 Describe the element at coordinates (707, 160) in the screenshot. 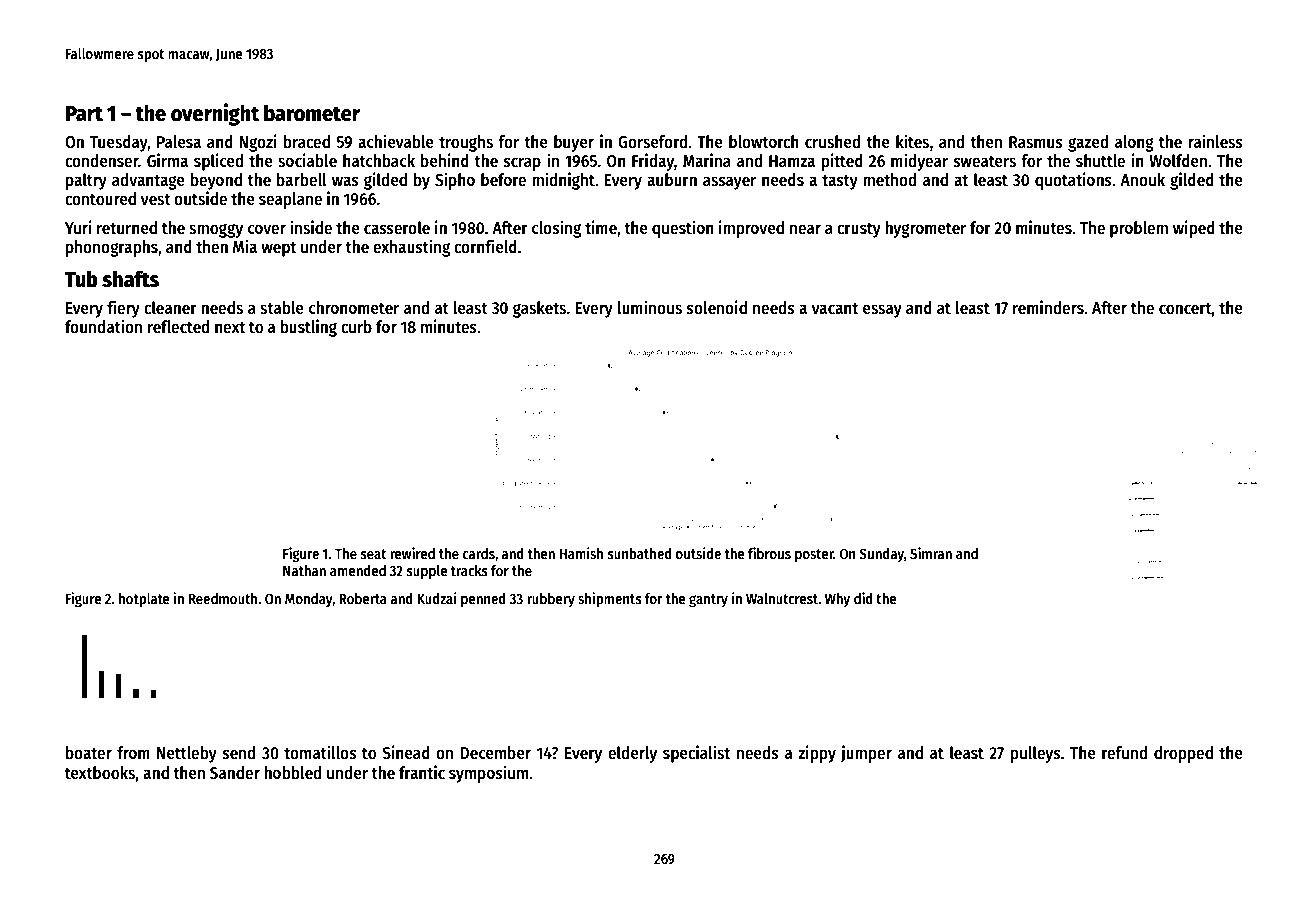

I see `Marina` at that location.
